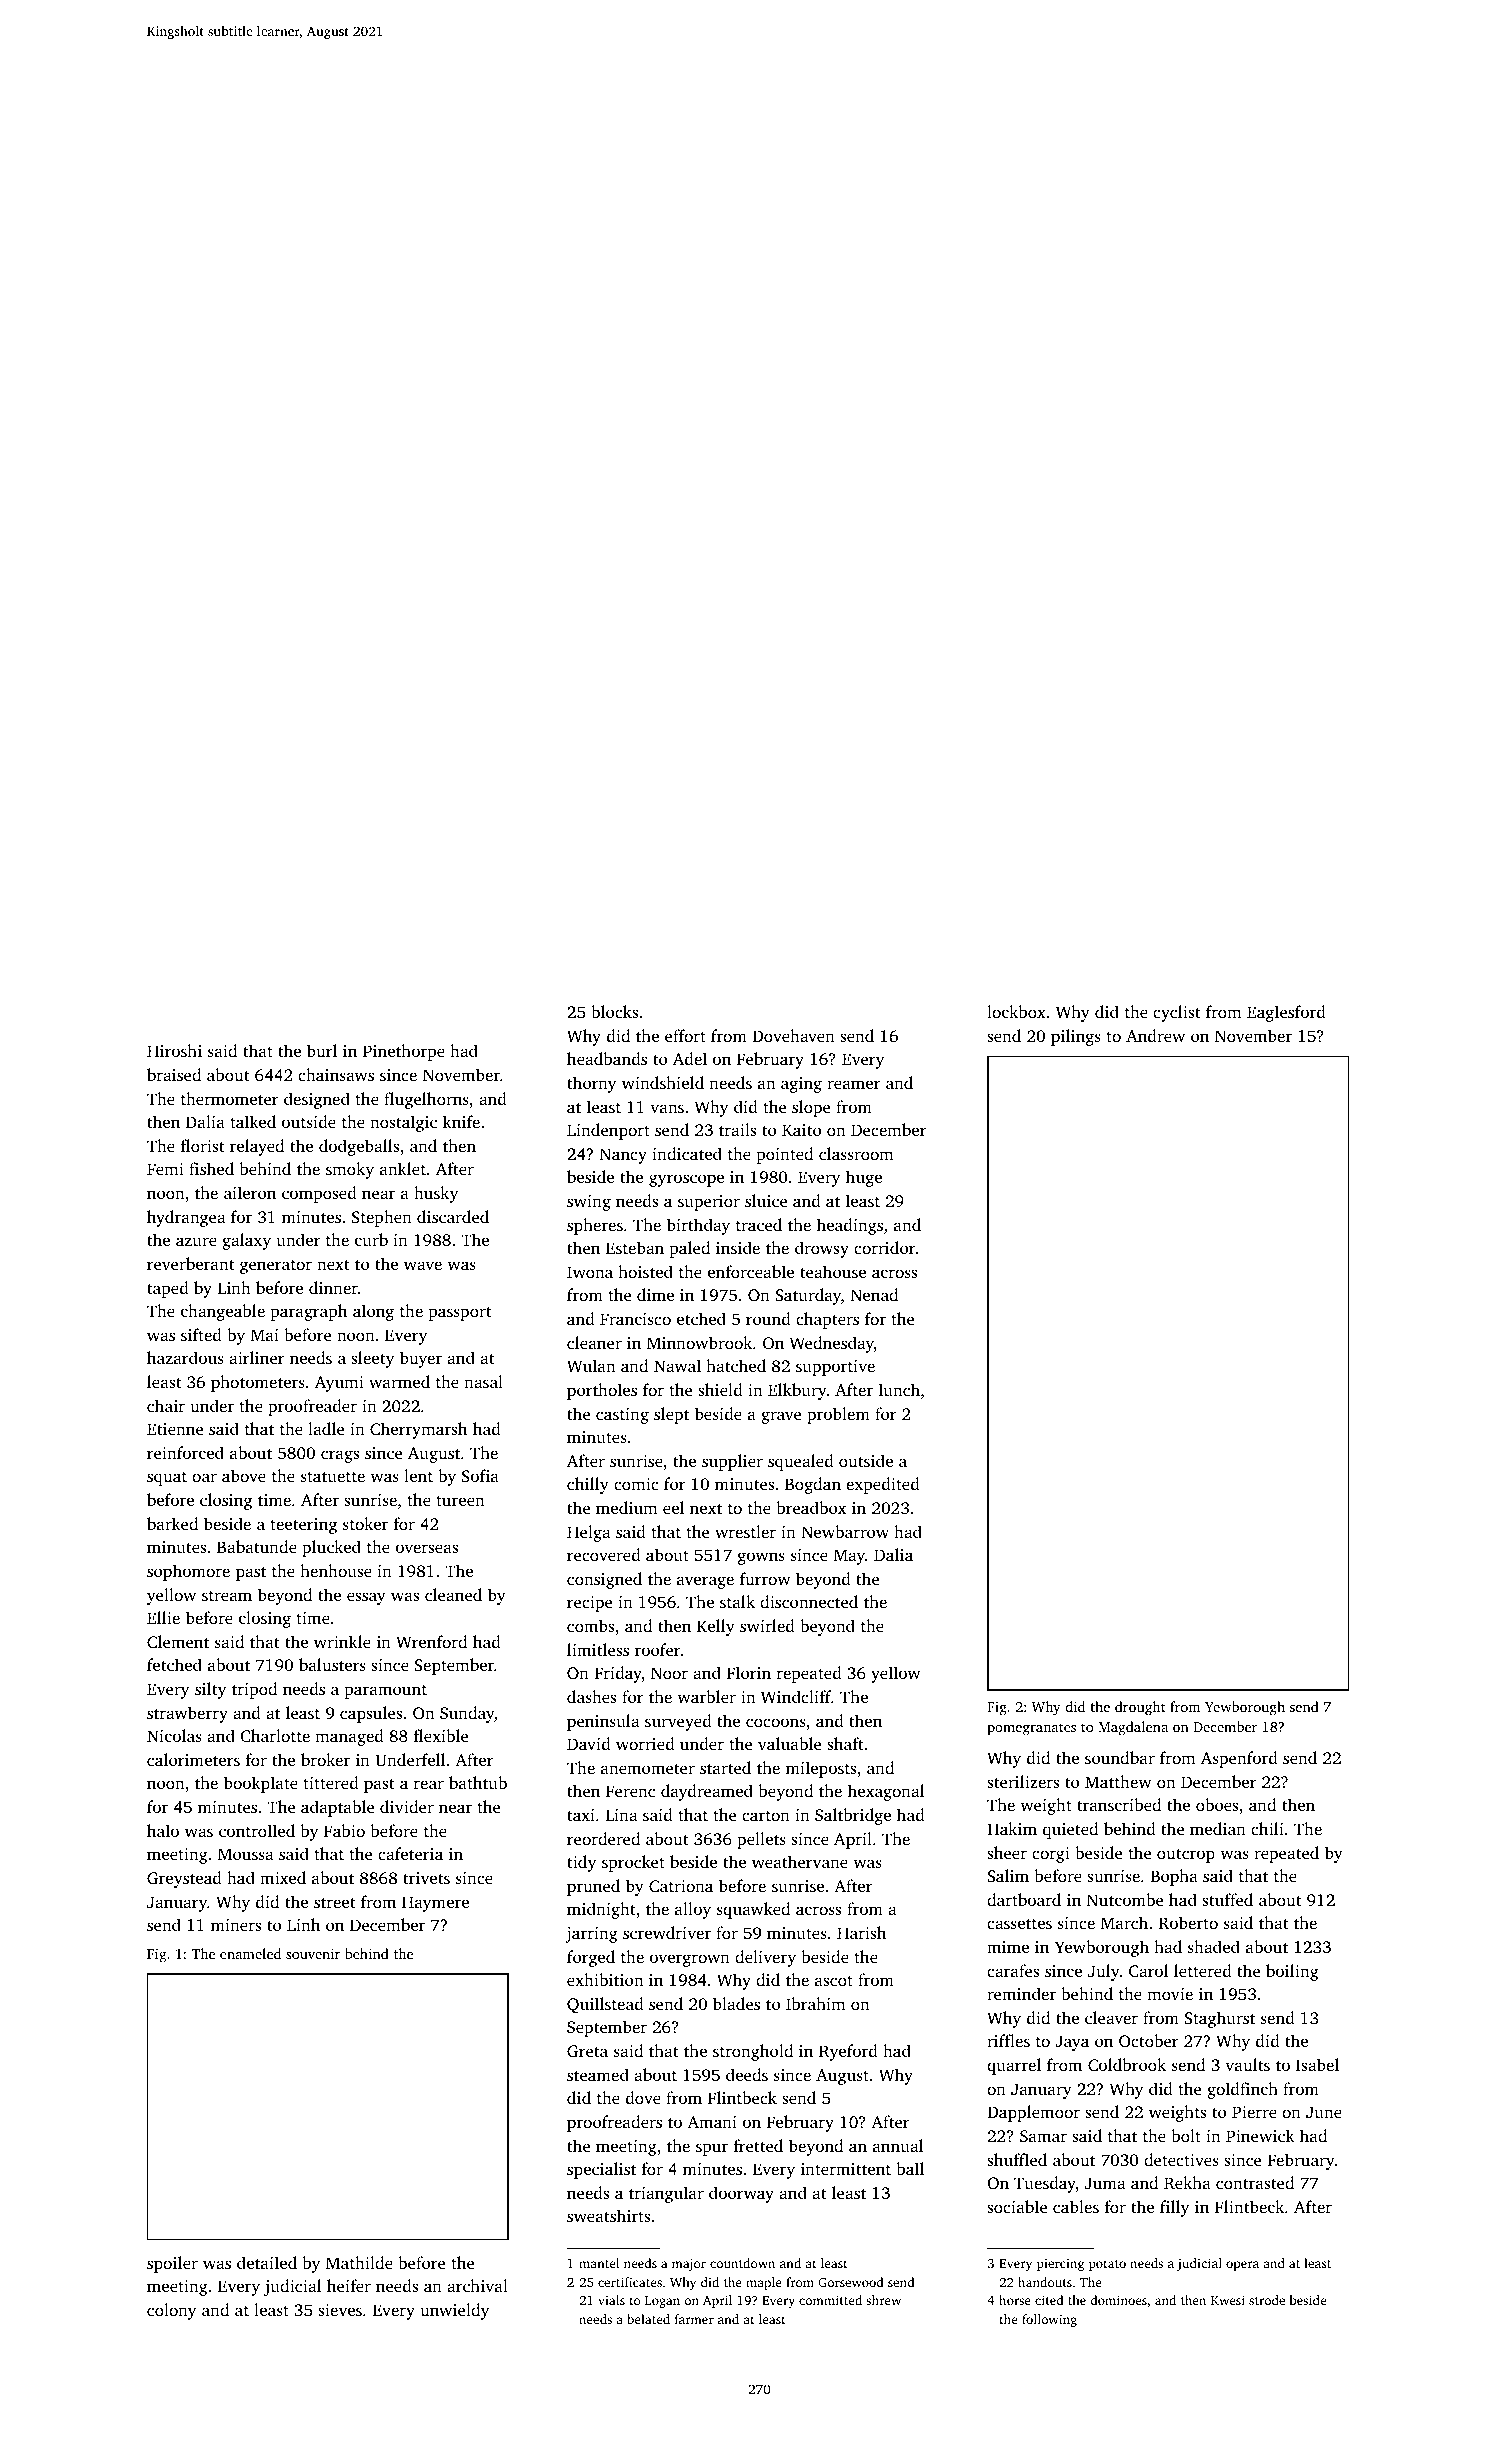  What do you see at coordinates (1155, 1035) in the screenshot?
I see `Andrew` at bounding box center [1155, 1035].
